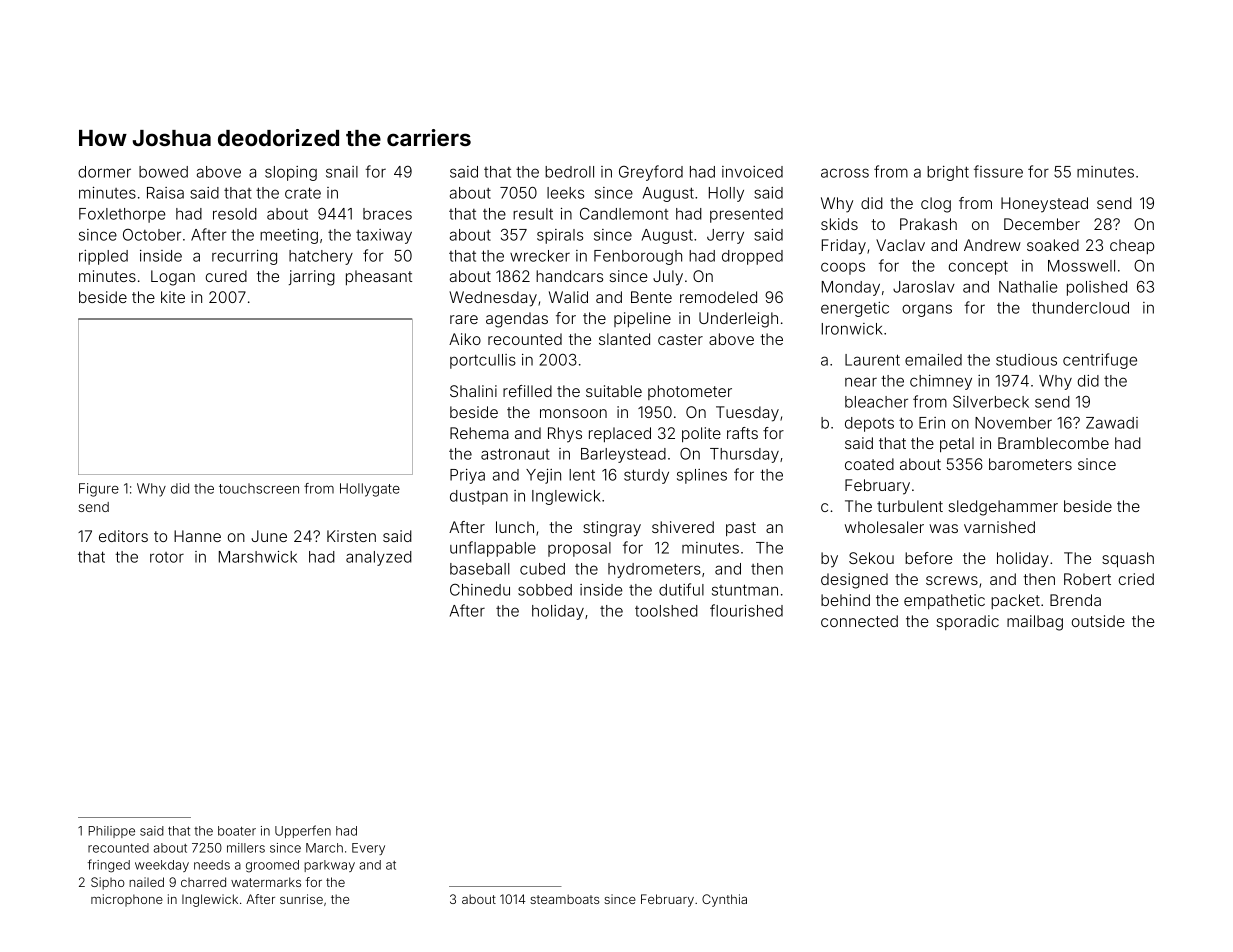 This image has width=1233, height=952. Describe the element at coordinates (1044, 205) in the image. I see `Honeystead` at that location.
